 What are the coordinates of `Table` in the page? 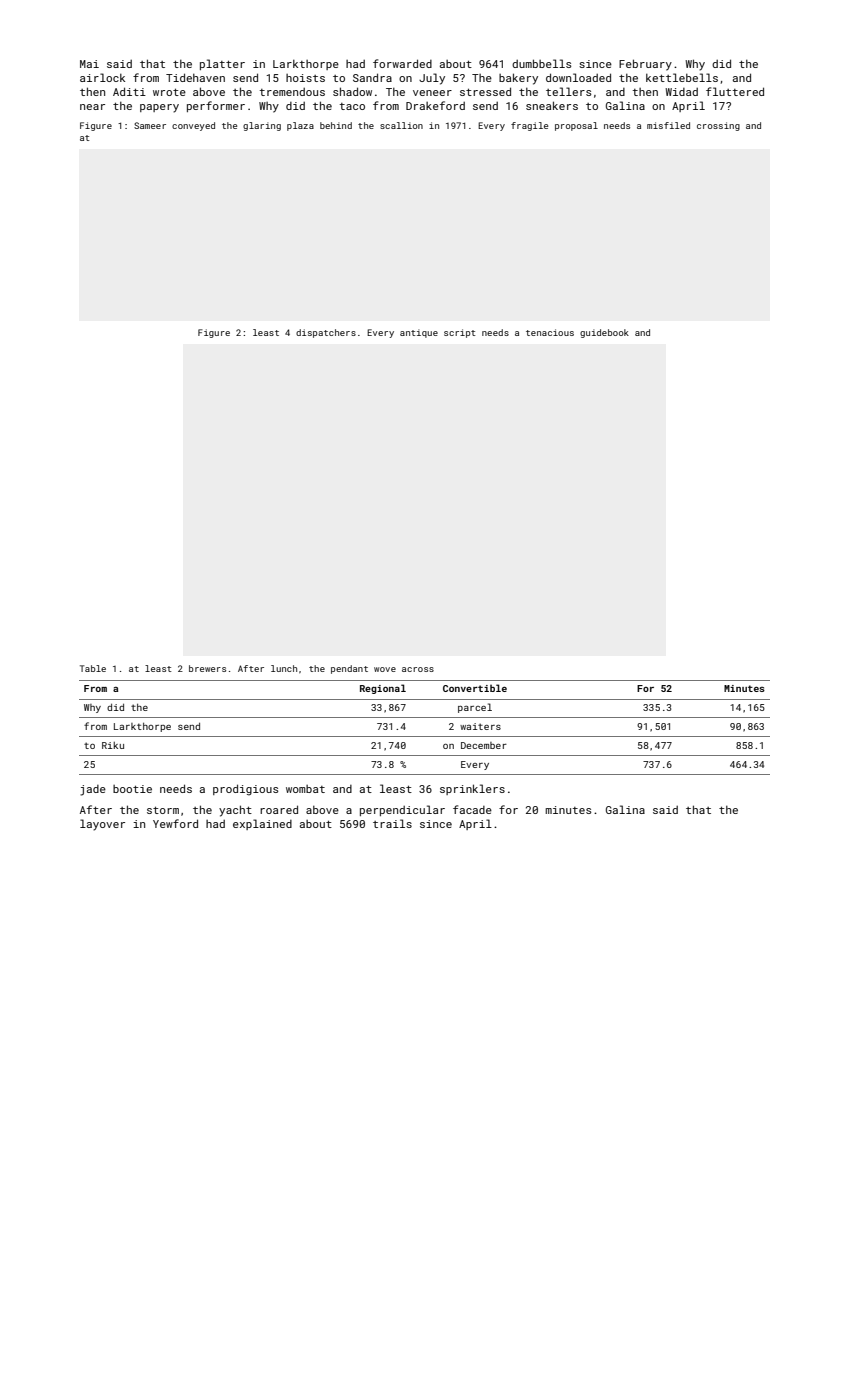 It's located at (93, 668).
